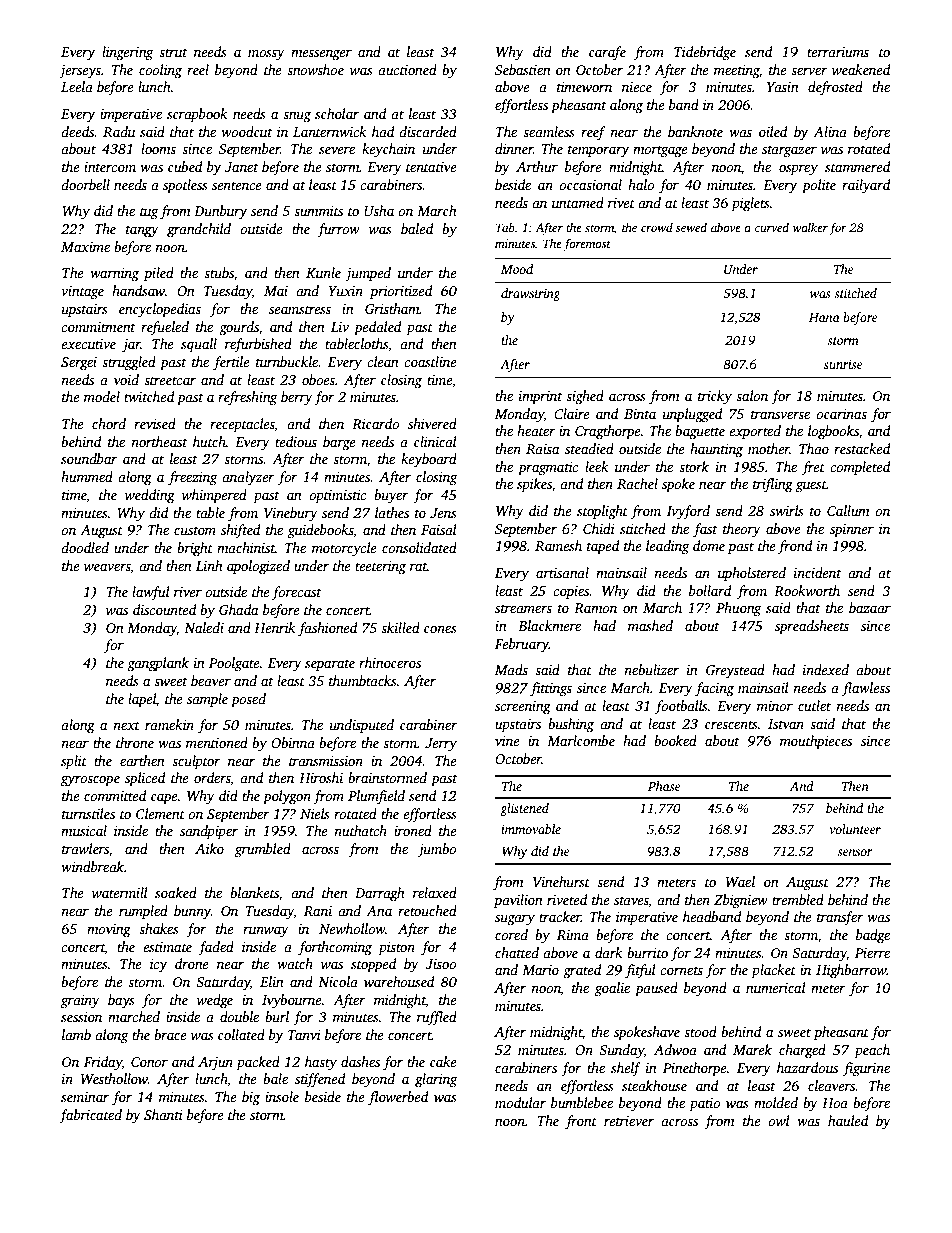  I want to click on split, so click(74, 762).
